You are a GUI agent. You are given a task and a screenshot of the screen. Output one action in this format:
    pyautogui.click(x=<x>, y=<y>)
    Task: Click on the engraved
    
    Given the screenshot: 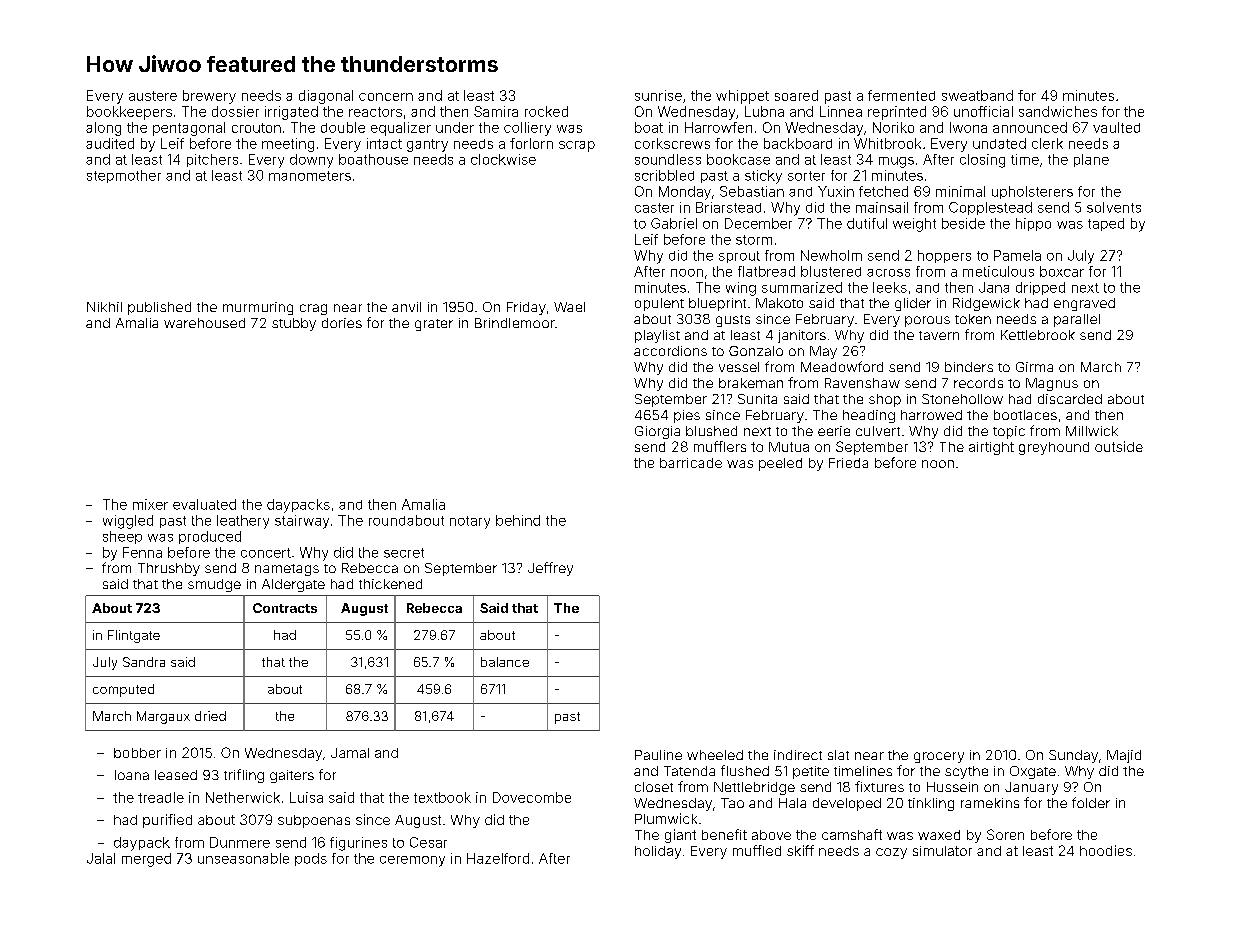 What is the action you would take?
    pyautogui.click(x=1084, y=304)
